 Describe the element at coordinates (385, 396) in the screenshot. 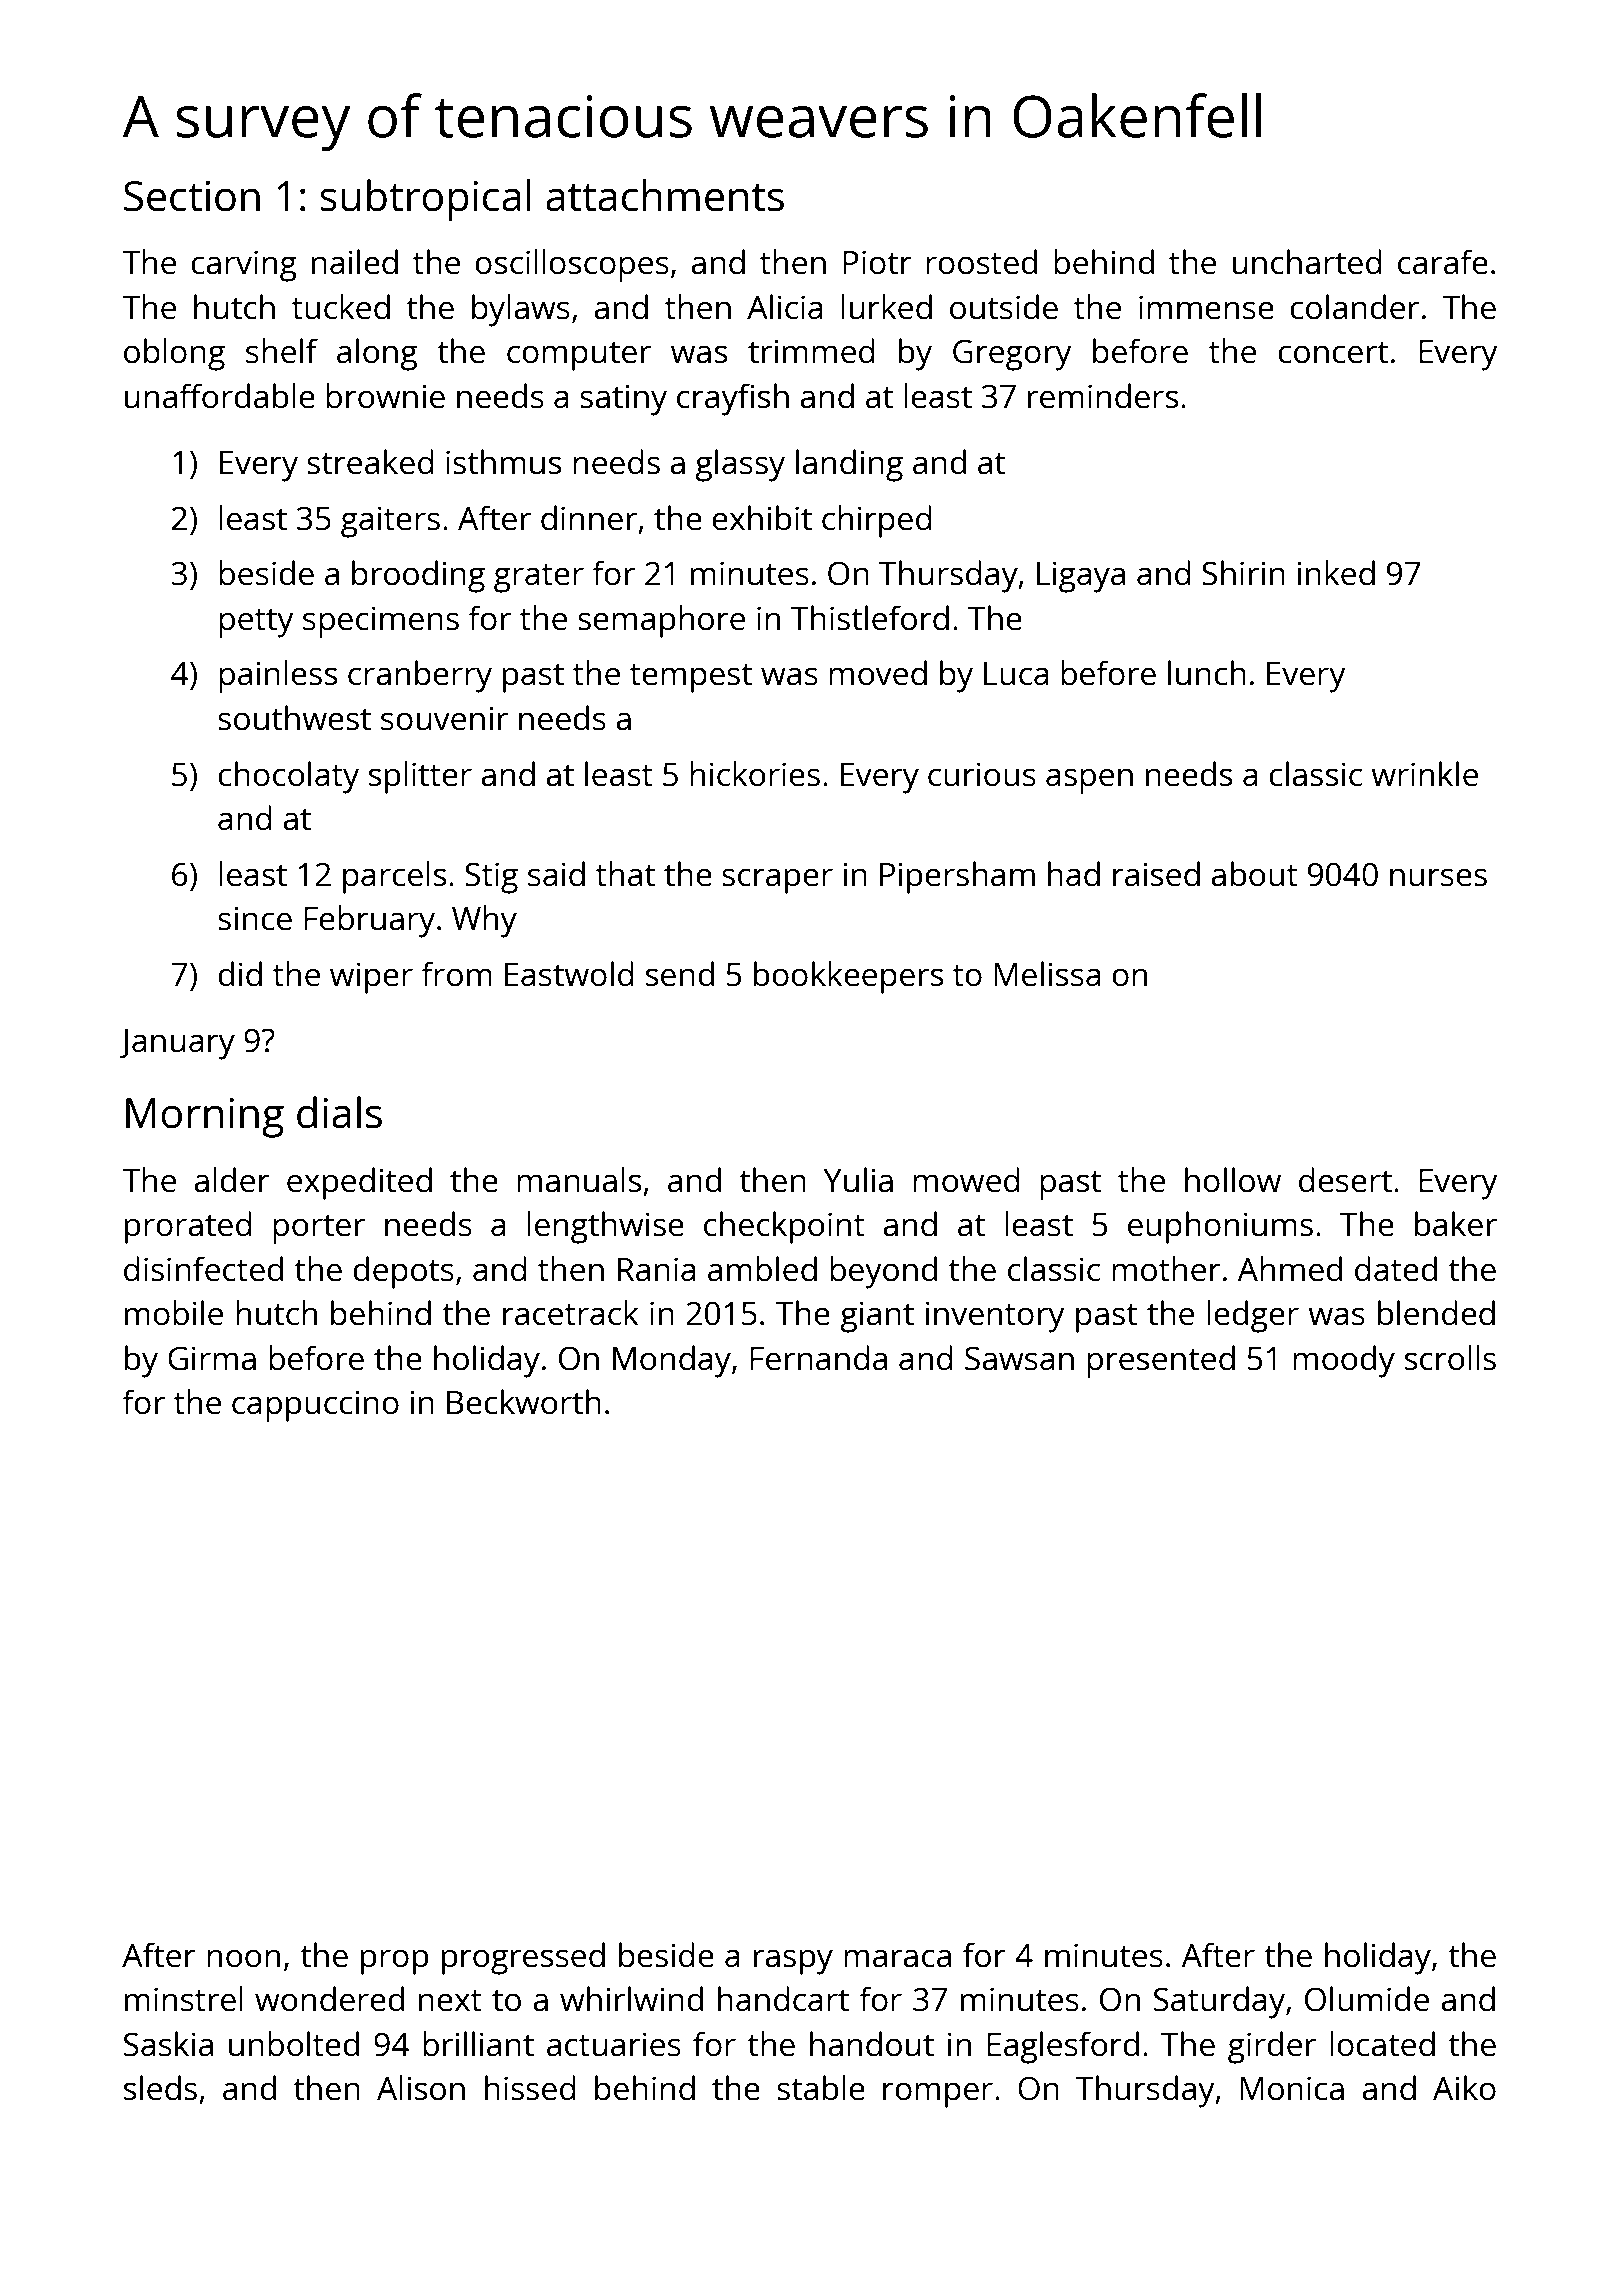

I see `brownie` at that location.
